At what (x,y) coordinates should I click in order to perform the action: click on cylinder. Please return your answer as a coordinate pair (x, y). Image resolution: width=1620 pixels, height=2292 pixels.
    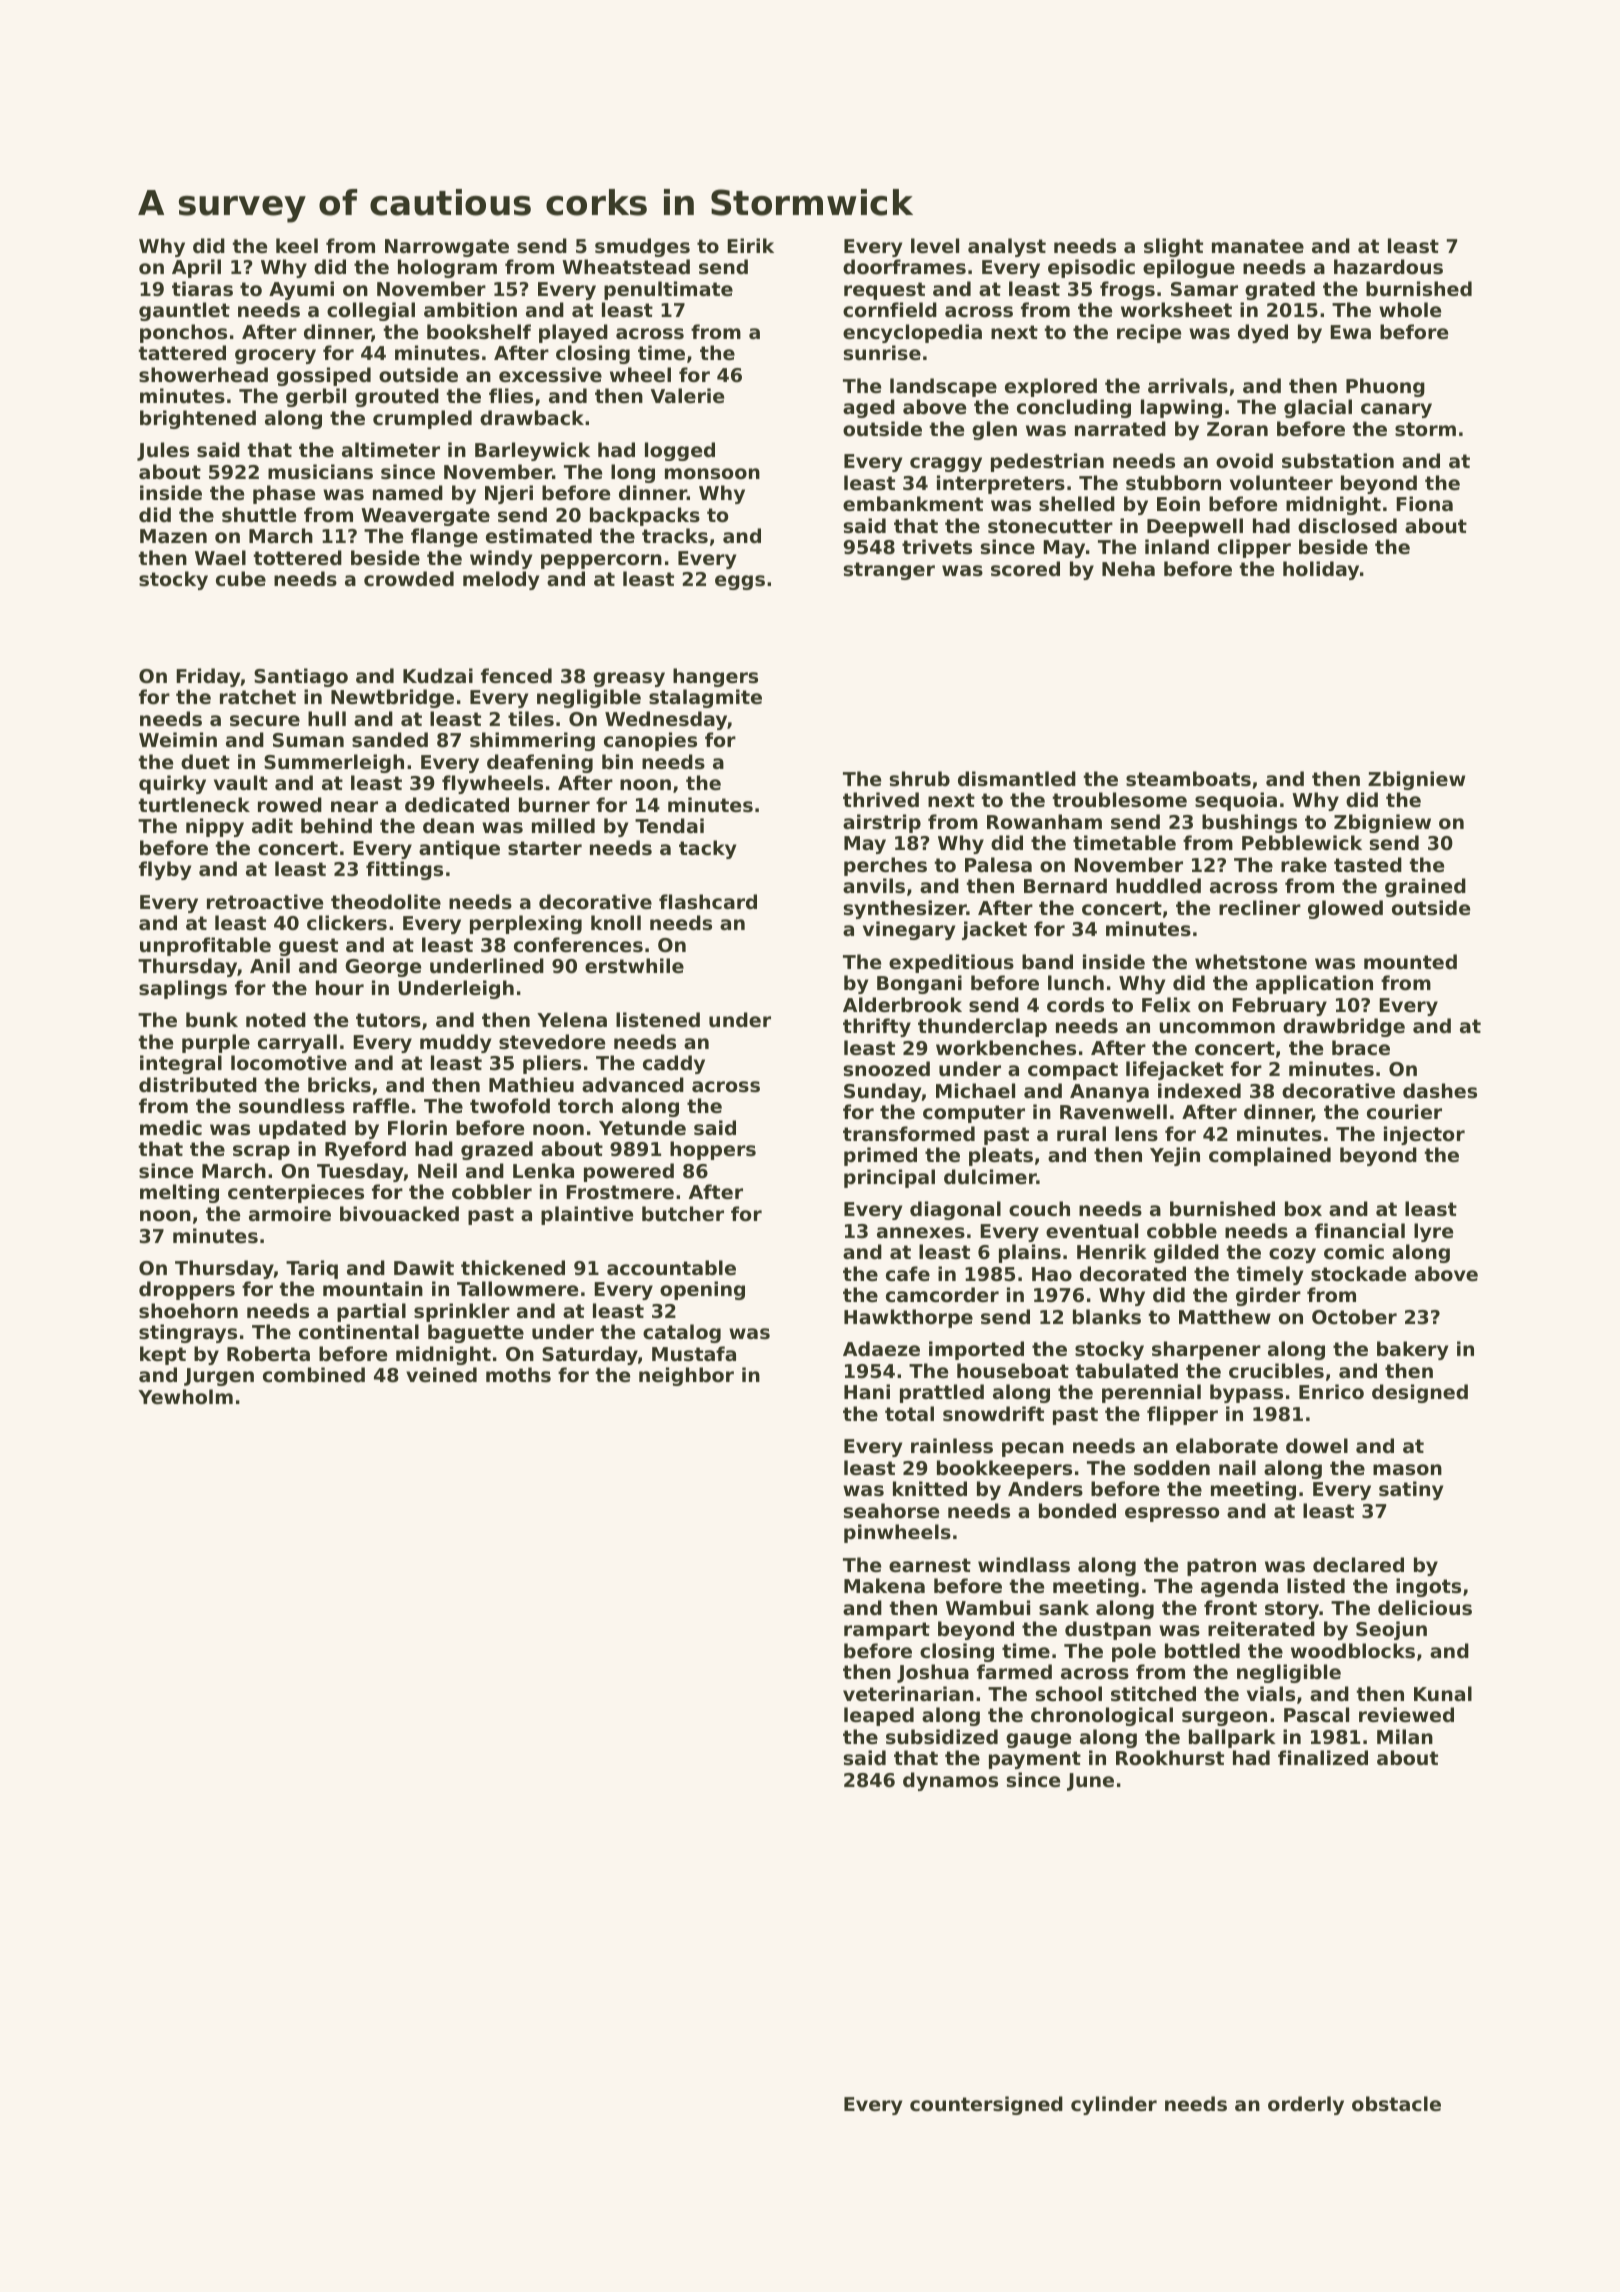
    Looking at the image, I should click on (1114, 2105).
